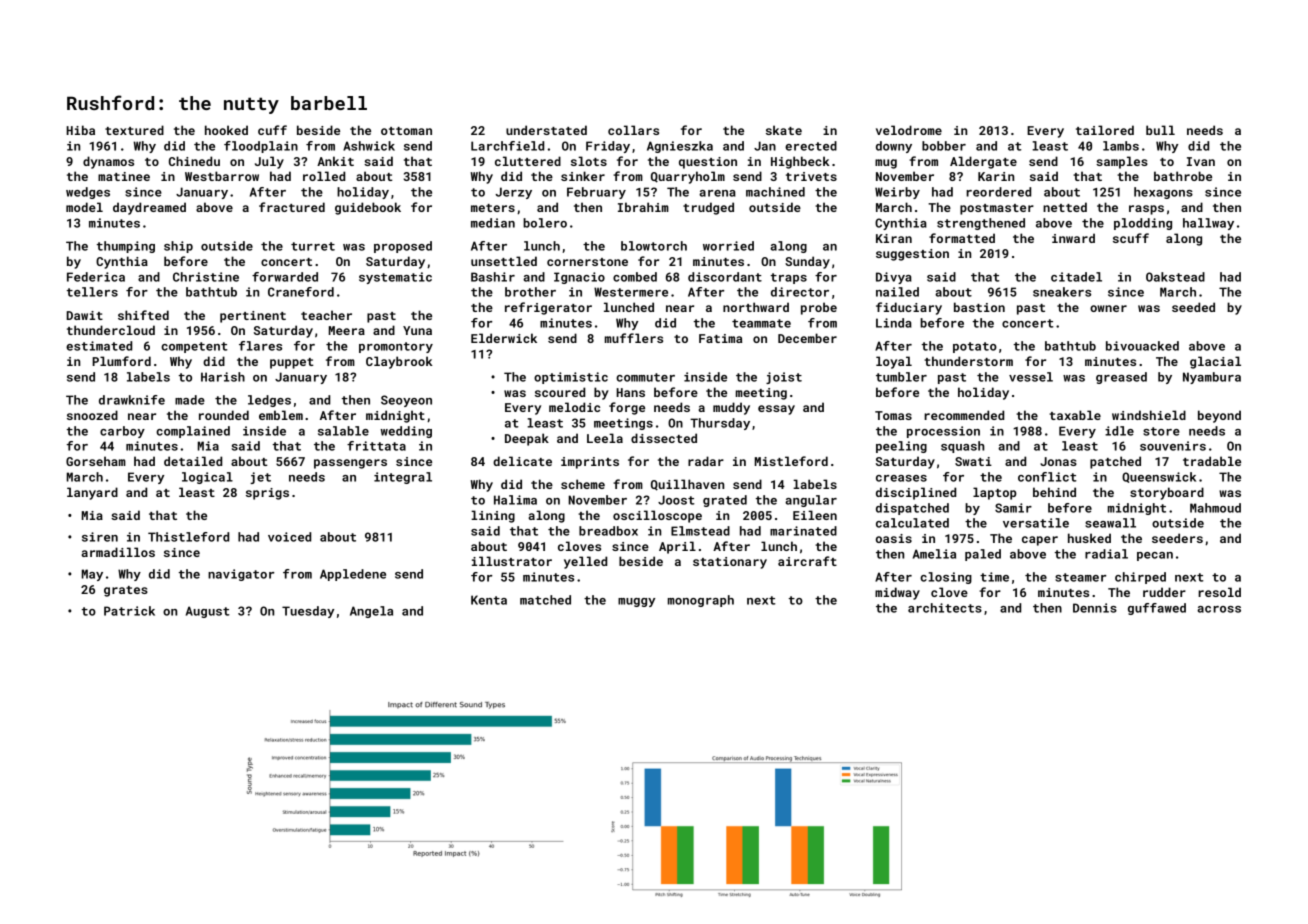 The height and width of the page is (924, 1308). I want to click on daydreamed, so click(149, 208).
